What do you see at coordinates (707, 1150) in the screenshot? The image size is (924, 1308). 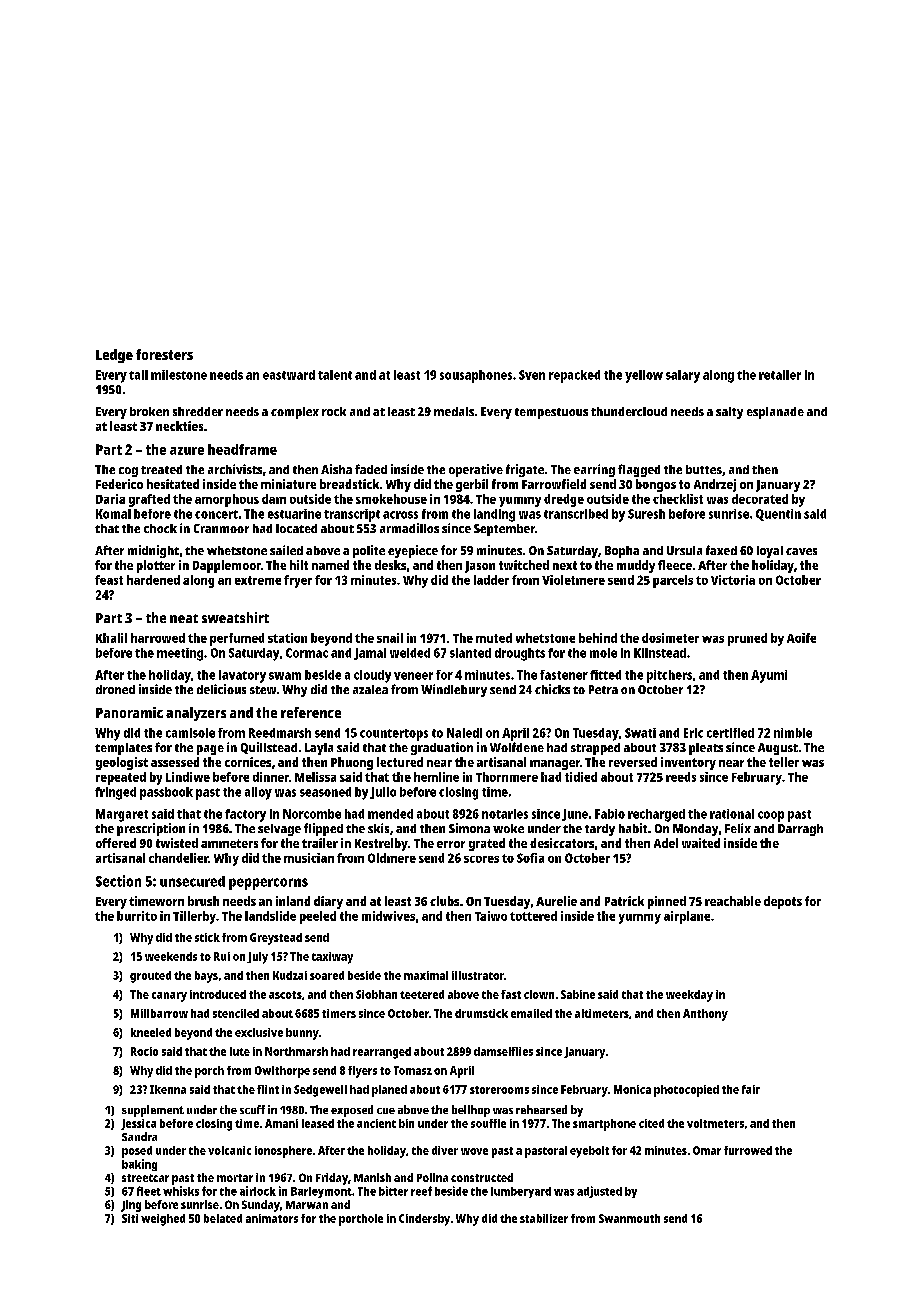 I see `Omar` at bounding box center [707, 1150].
